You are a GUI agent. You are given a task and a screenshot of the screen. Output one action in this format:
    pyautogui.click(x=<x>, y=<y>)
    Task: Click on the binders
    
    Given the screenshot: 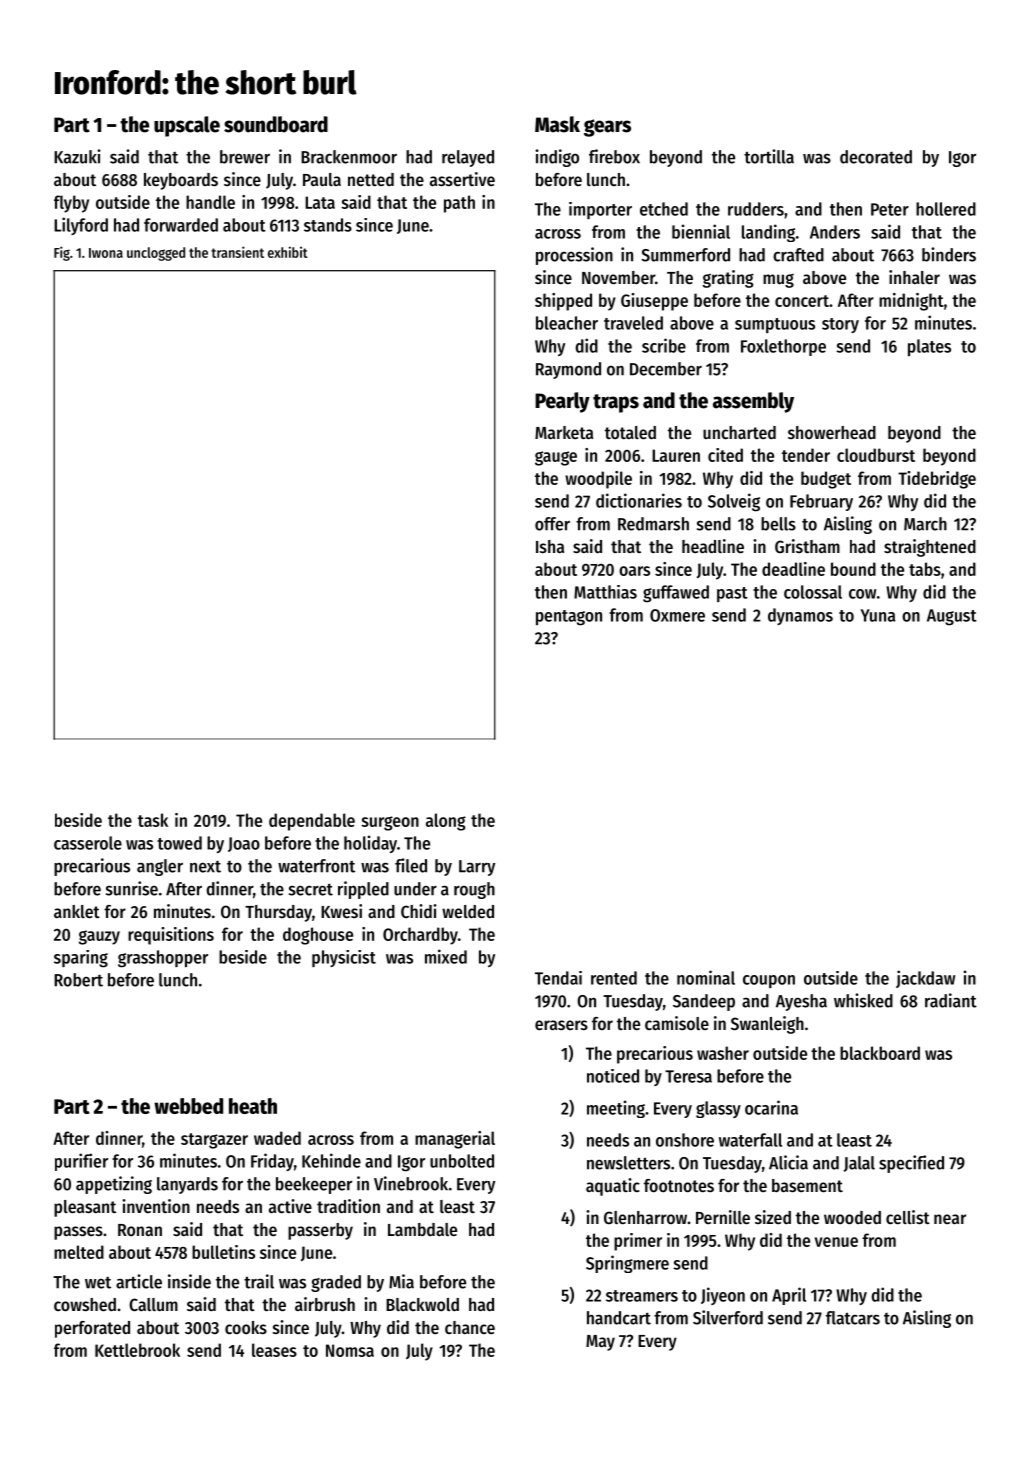 What is the action you would take?
    pyautogui.click(x=949, y=254)
